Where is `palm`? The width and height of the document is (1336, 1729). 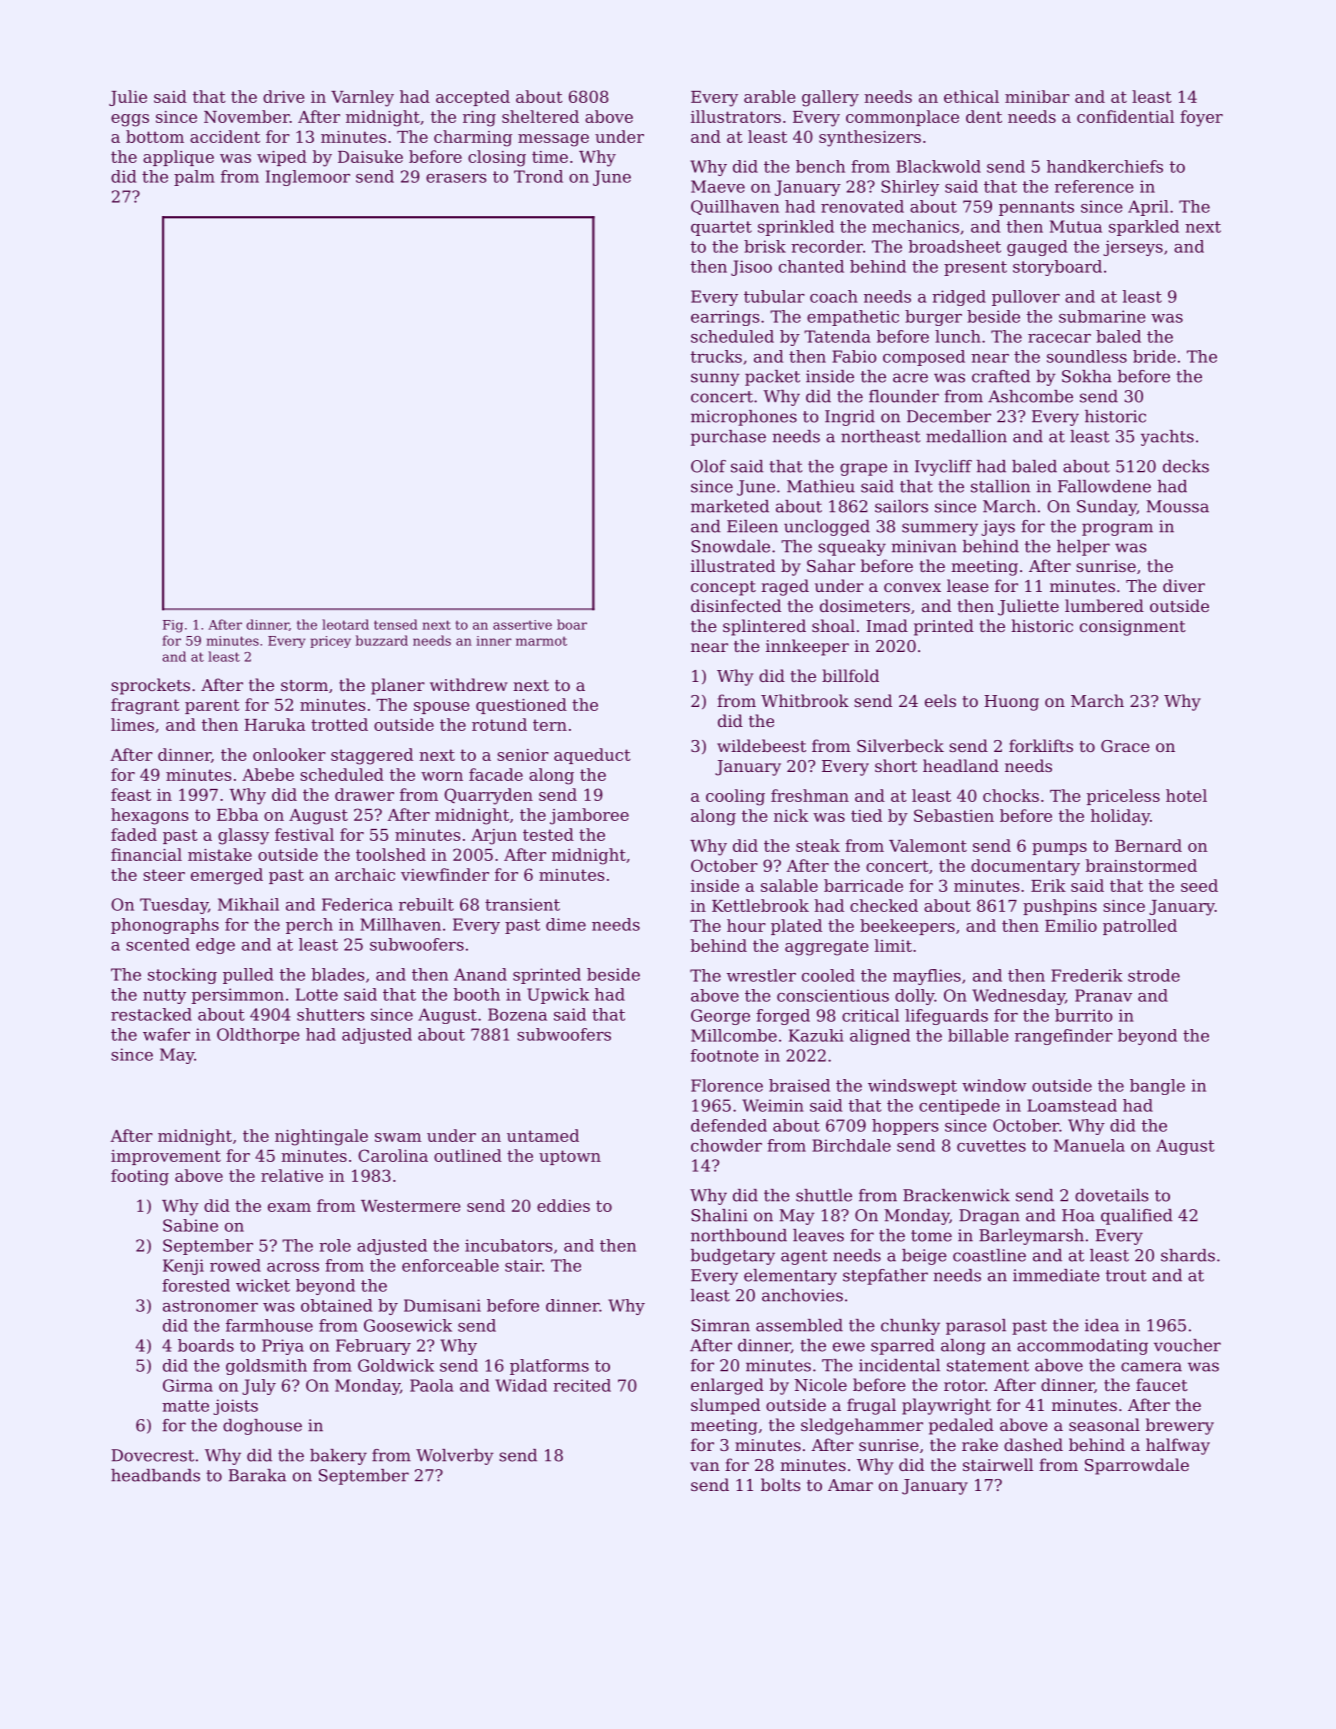 palm is located at coordinates (194, 178).
